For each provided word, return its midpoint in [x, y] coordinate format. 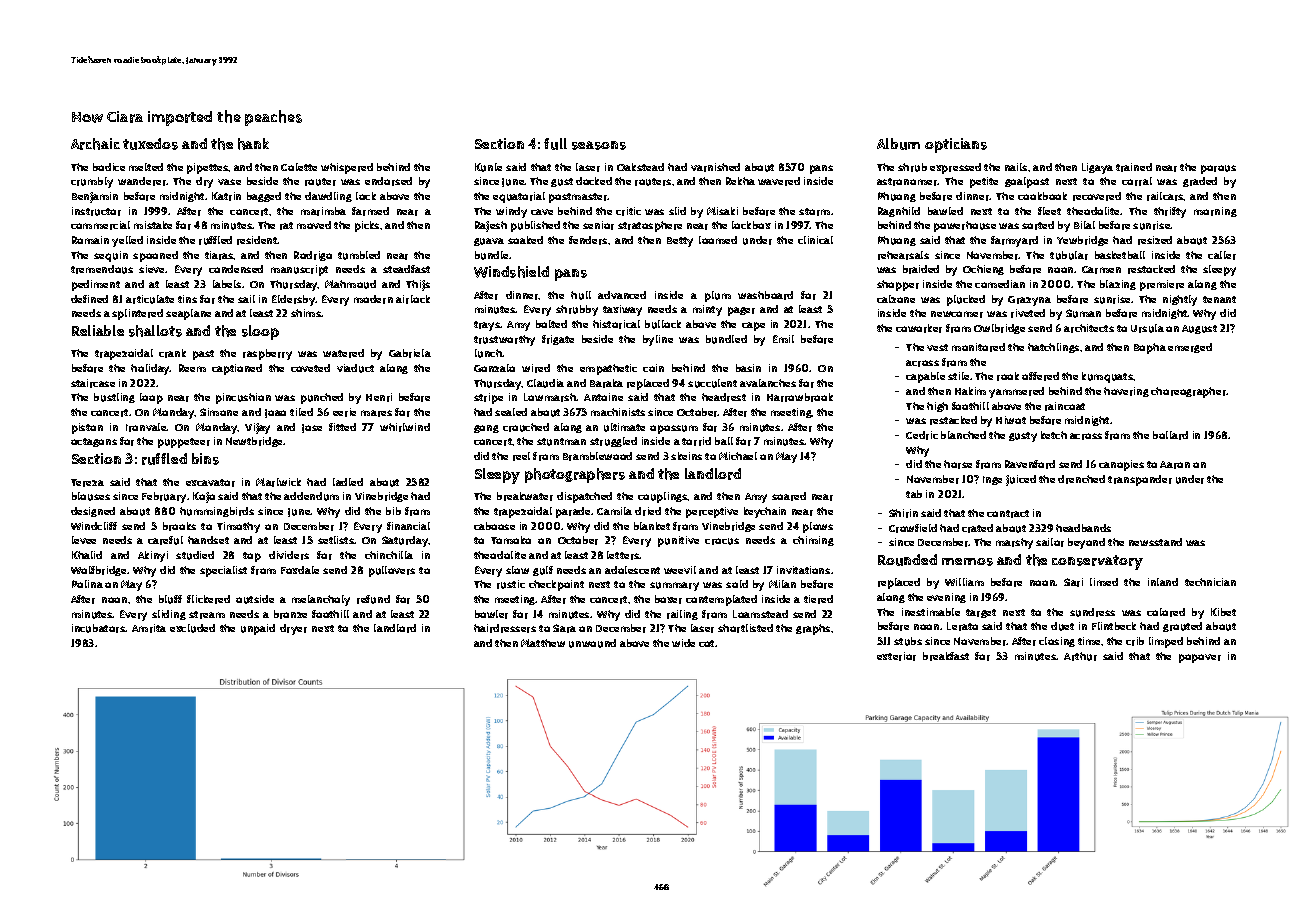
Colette [299, 167]
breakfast [946, 656]
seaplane [188, 314]
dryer [293, 629]
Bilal [1084, 225]
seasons [599, 145]
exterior [896, 656]
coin [653, 368]
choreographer [1189, 392]
